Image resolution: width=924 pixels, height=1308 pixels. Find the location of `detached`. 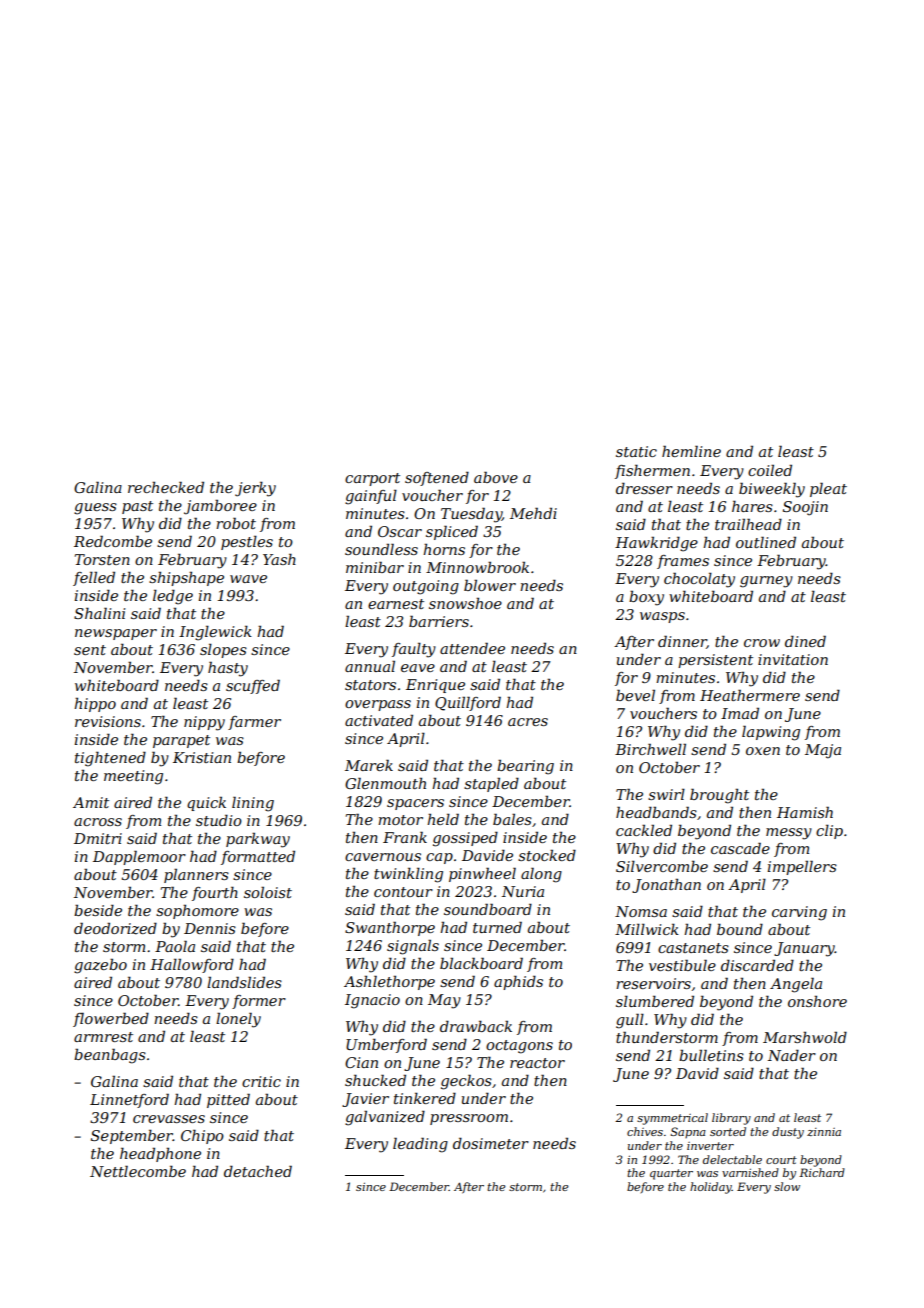

detached is located at coordinates (258, 1171).
